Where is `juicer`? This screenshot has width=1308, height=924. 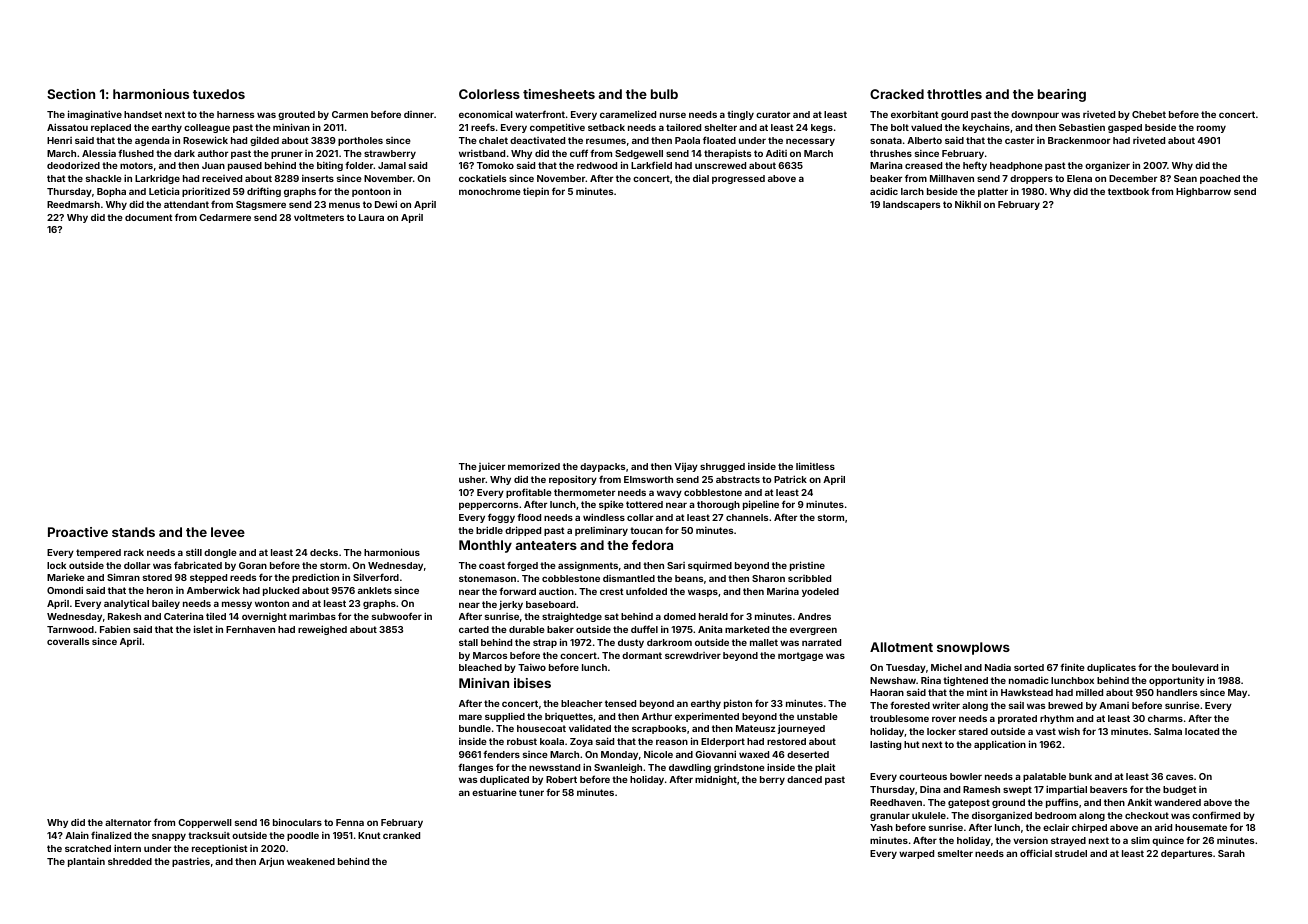 juicer is located at coordinates (491, 467).
